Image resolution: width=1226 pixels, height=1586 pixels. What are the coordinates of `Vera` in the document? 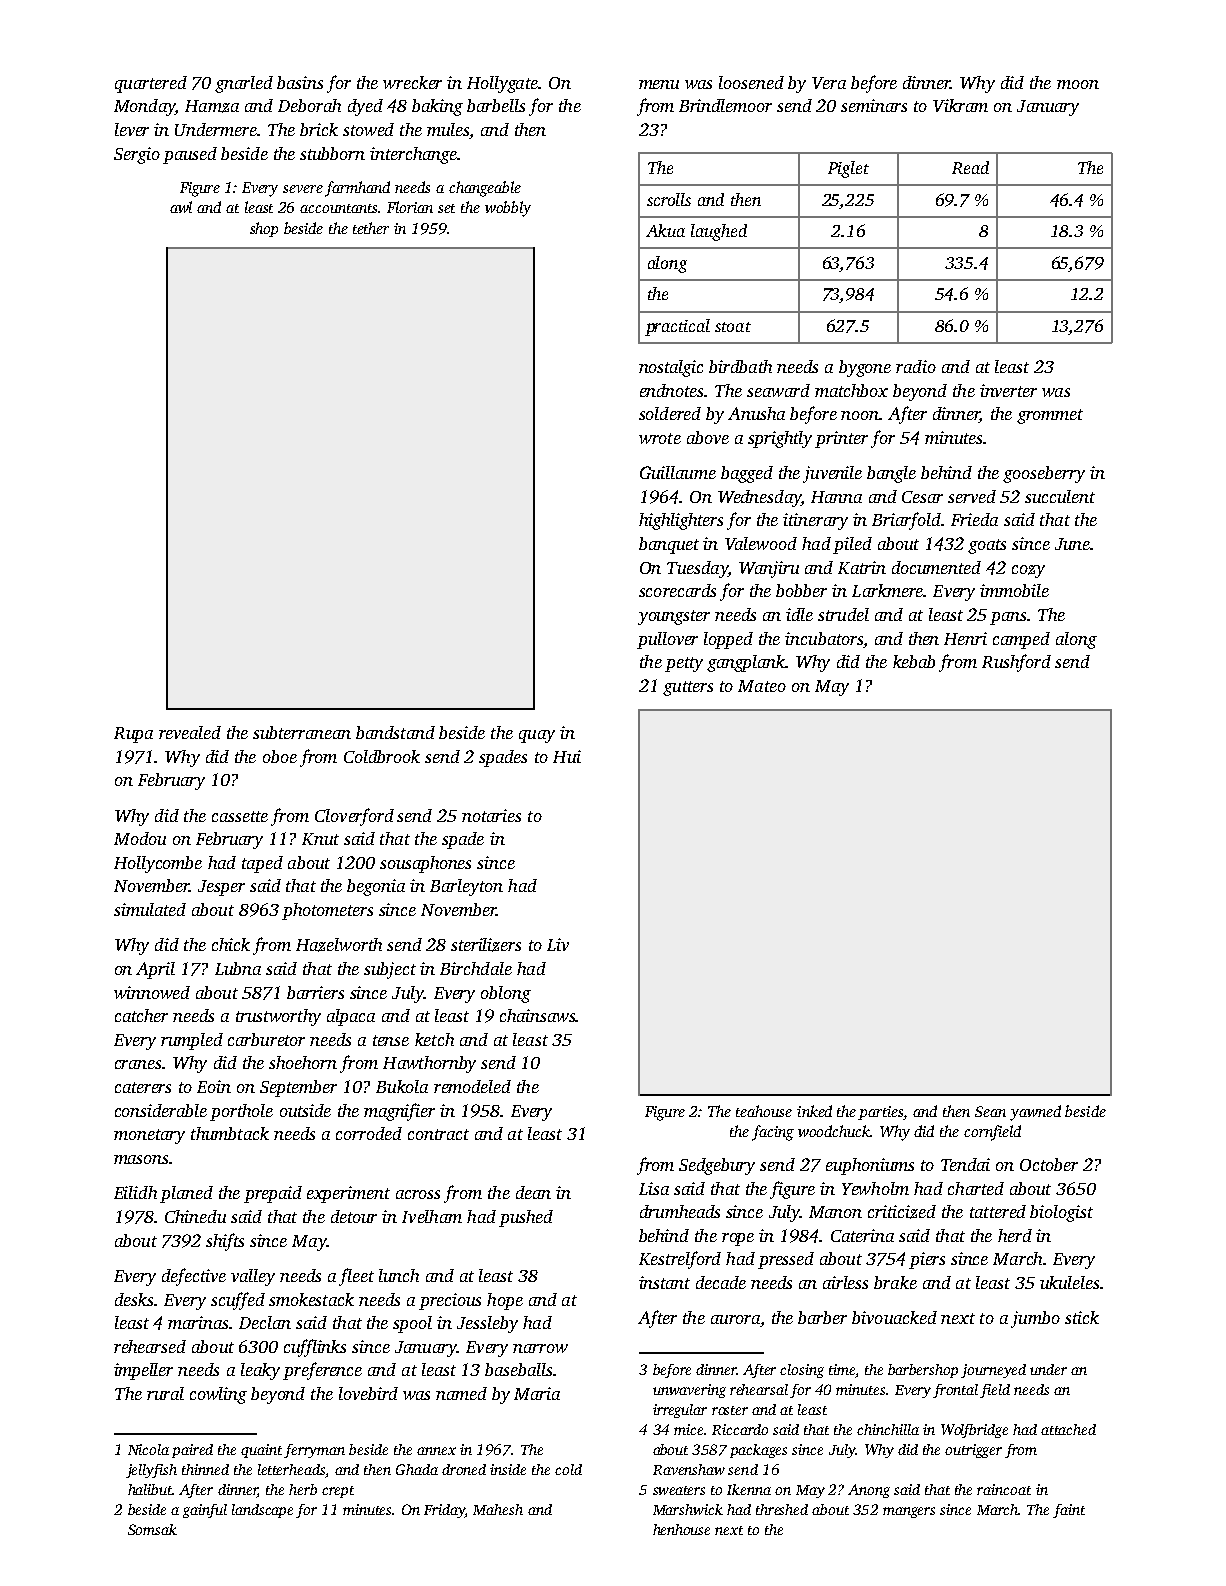 It's located at (829, 83).
